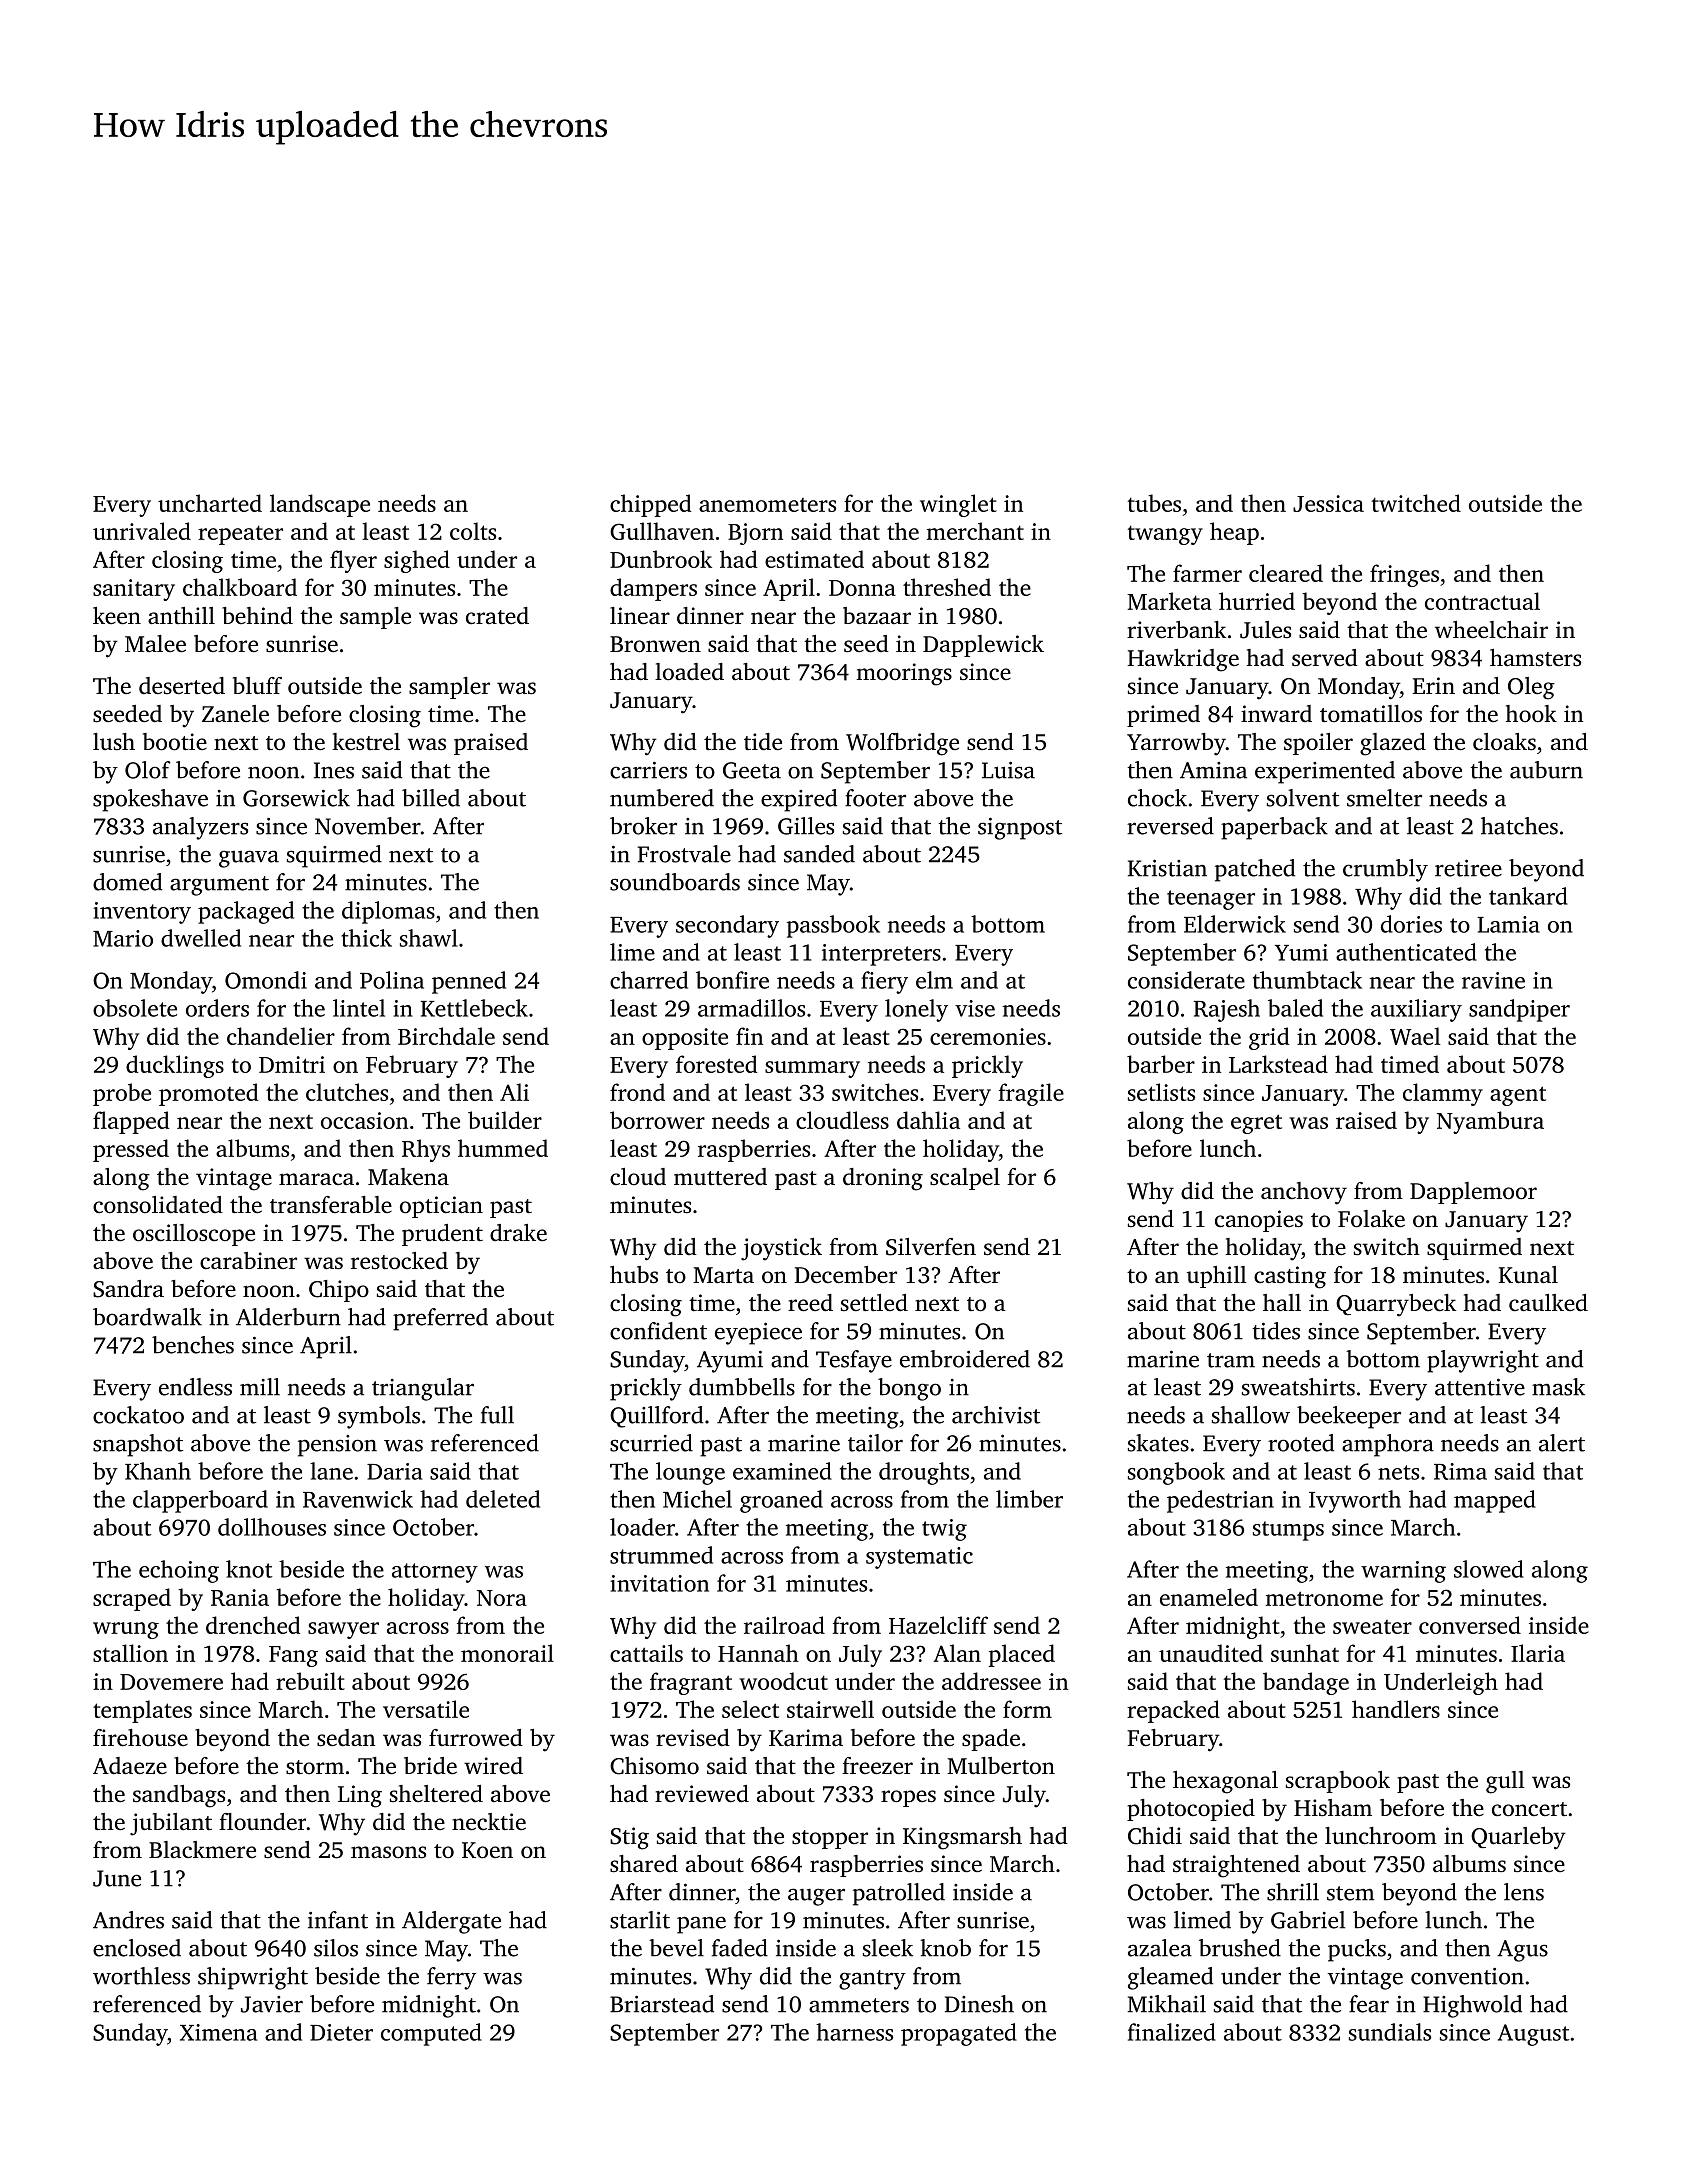 This screenshot has width=1683, height=2178. Describe the element at coordinates (854, 2032) in the screenshot. I see `harness` at that location.
